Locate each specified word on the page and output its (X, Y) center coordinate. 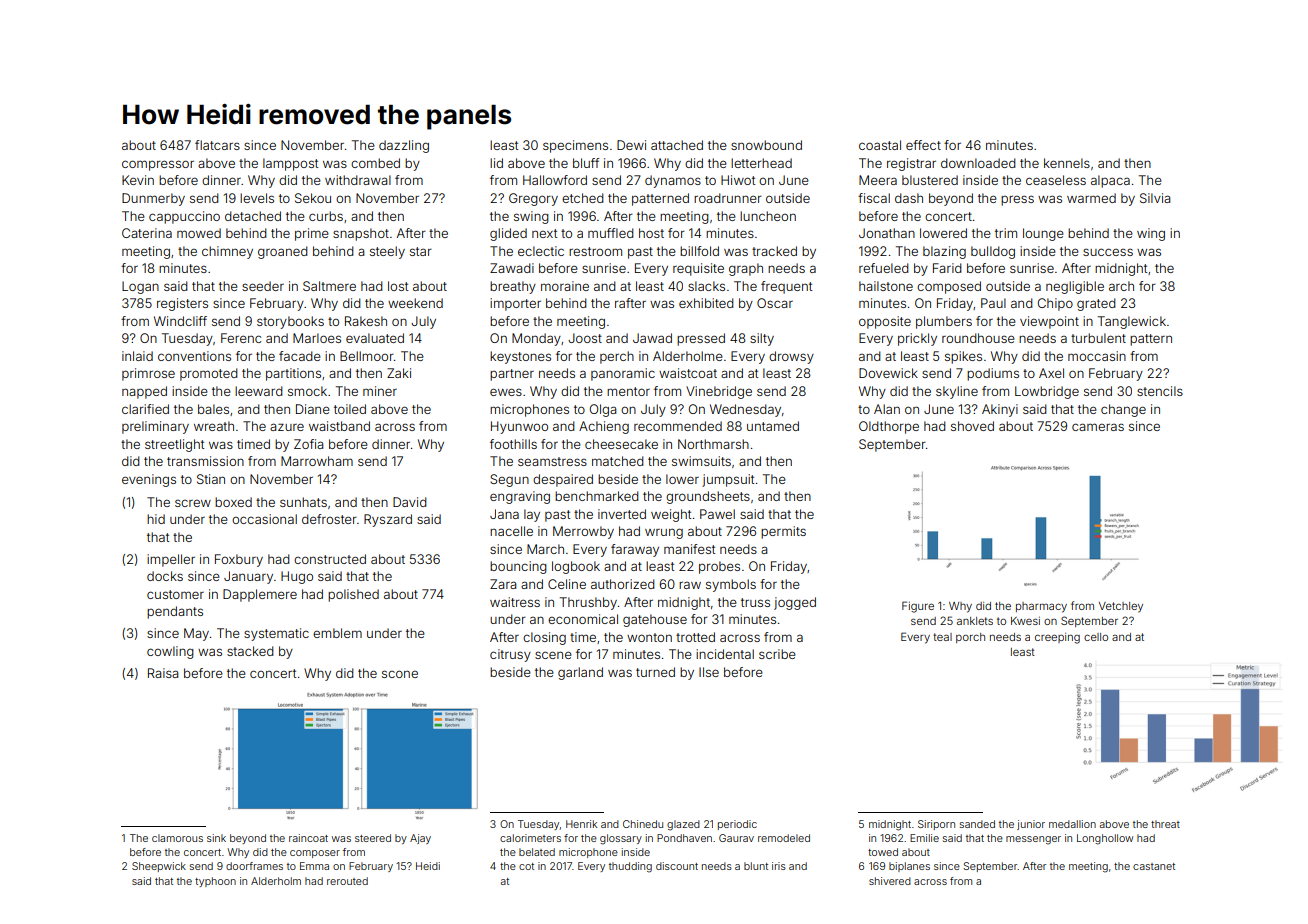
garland (580, 673)
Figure (918, 607)
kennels (1067, 163)
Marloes (317, 338)
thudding (630, 867)
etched (583, 198)
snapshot (361, 234)
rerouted (347, 881)
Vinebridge (719, 392)
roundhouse (978, 338)
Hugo (297, 577)
